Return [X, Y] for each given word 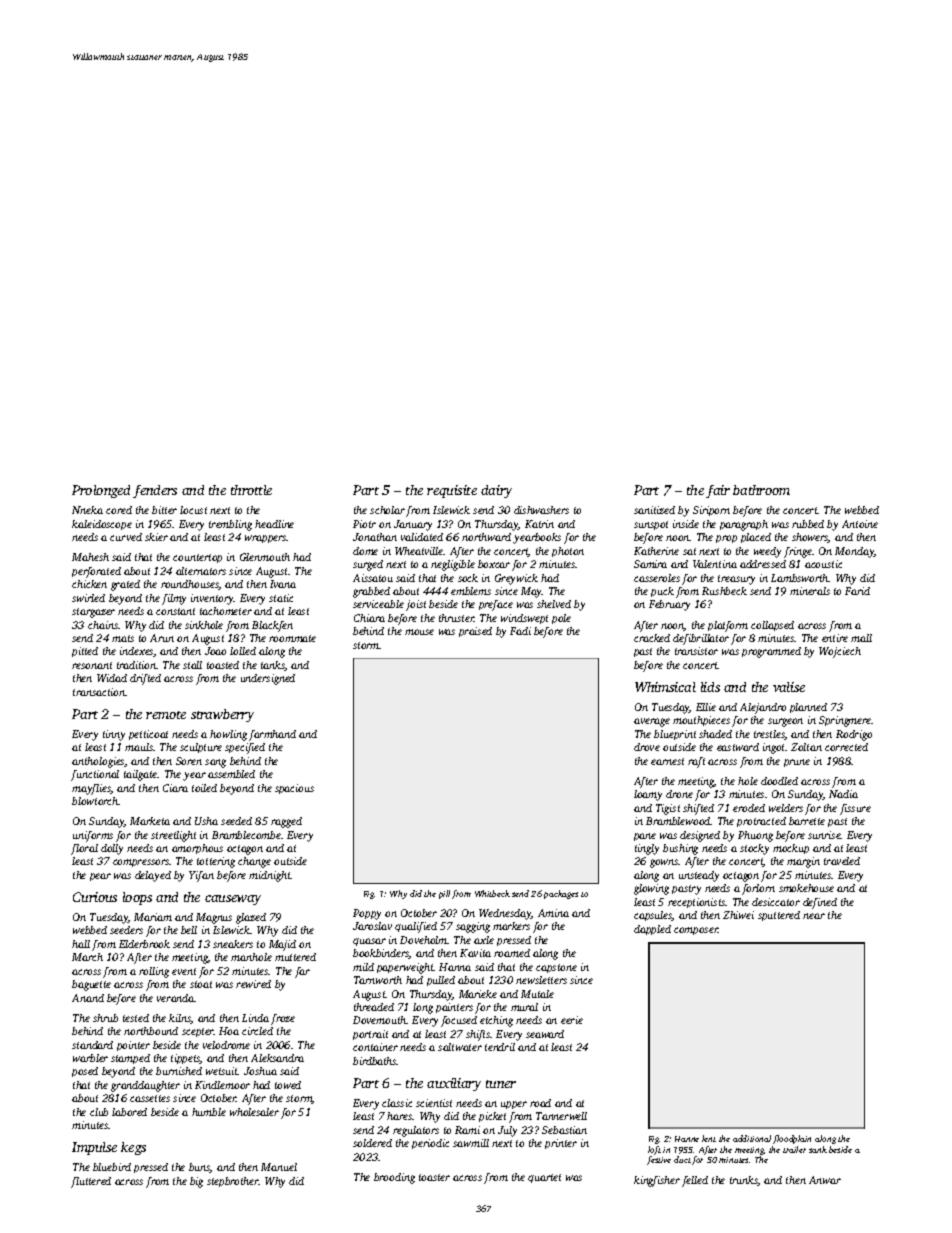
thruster [456, 618]
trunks [744, 1181]
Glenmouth [265, 557]
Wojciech [840, 652]
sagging [473, 927]
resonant [92, 665]
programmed [771, 652]
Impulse [94, 1148]
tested [136, 1018]
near [814, 916]
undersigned [268, 679]
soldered [372, 1143]
